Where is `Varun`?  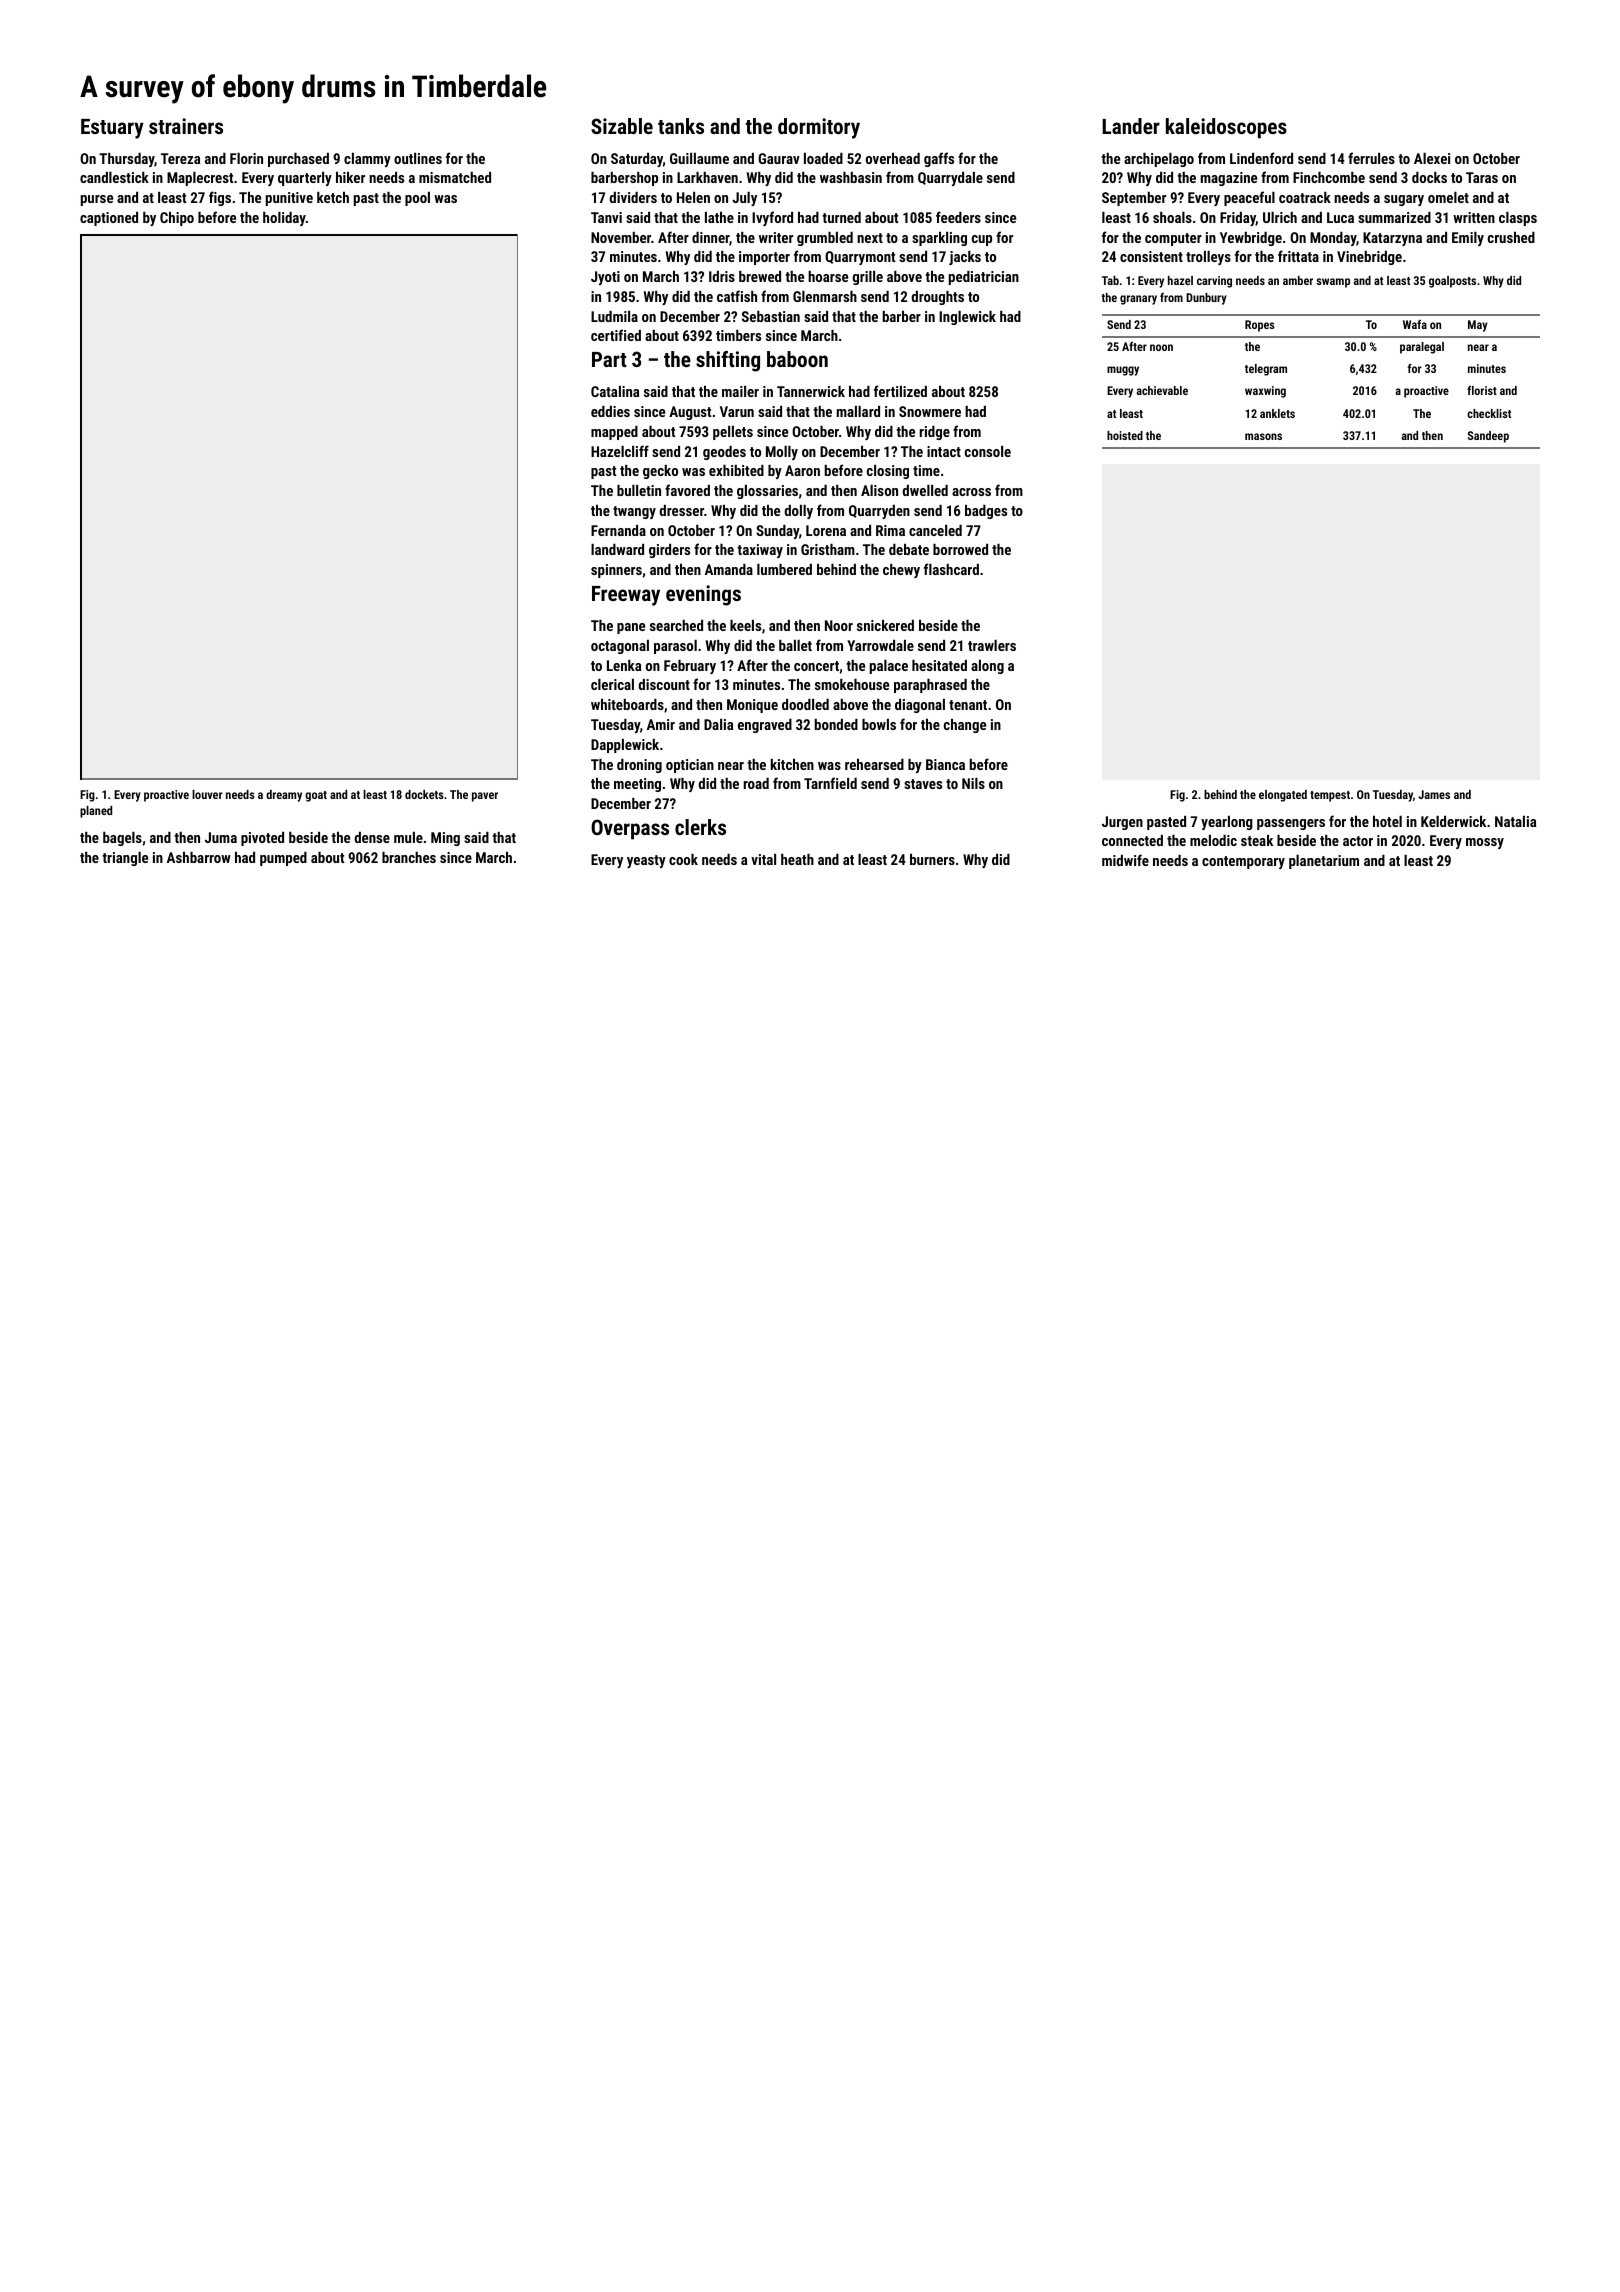 Varun is located at coordinates (737, 411).
